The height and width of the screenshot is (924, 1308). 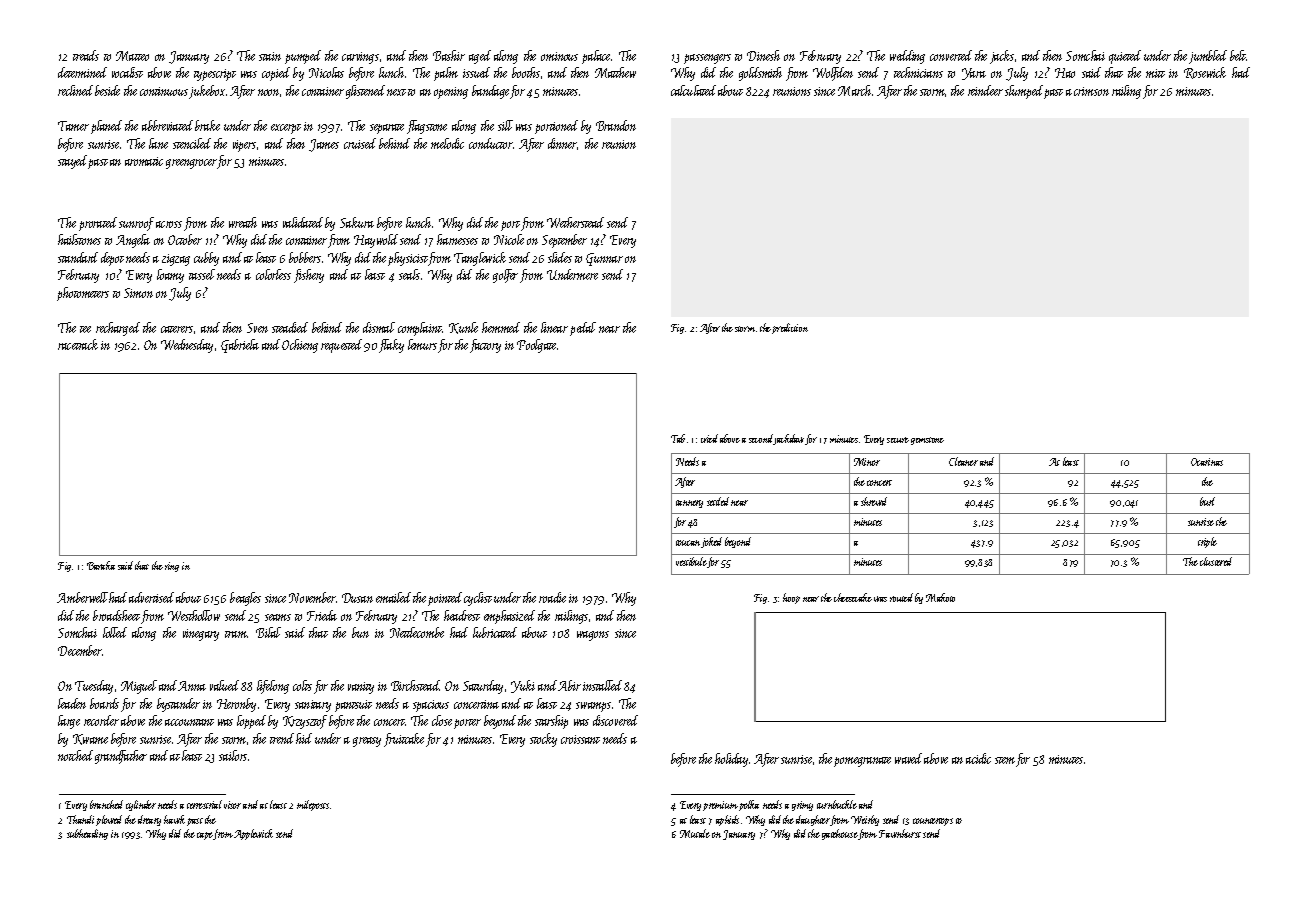 I want to click on sill, so click(x=505, y=125).
